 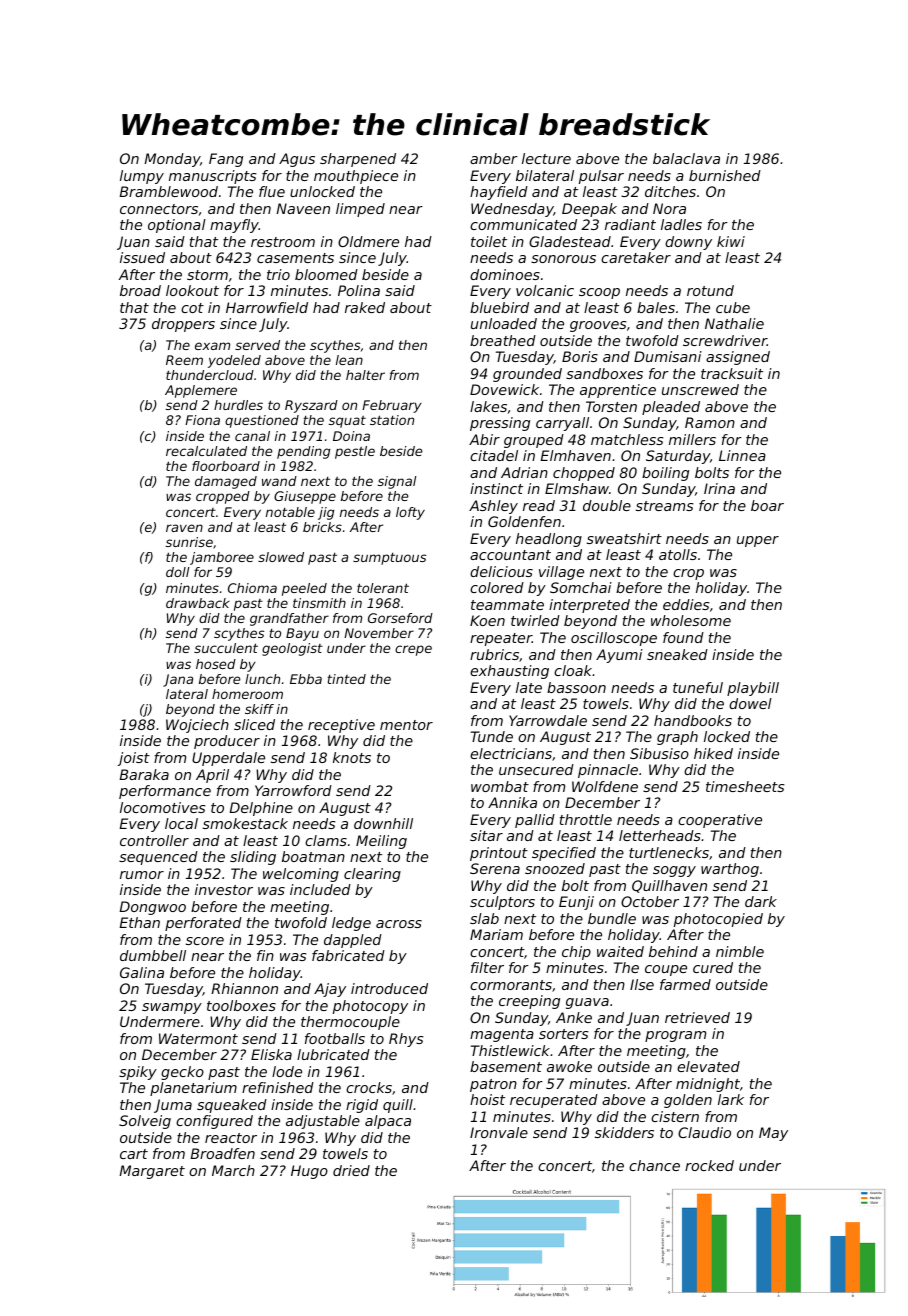 What do you see at coordinates (172, 1008) in the screenshot?
I see `swampy` at bounding box center [172, 1008].
